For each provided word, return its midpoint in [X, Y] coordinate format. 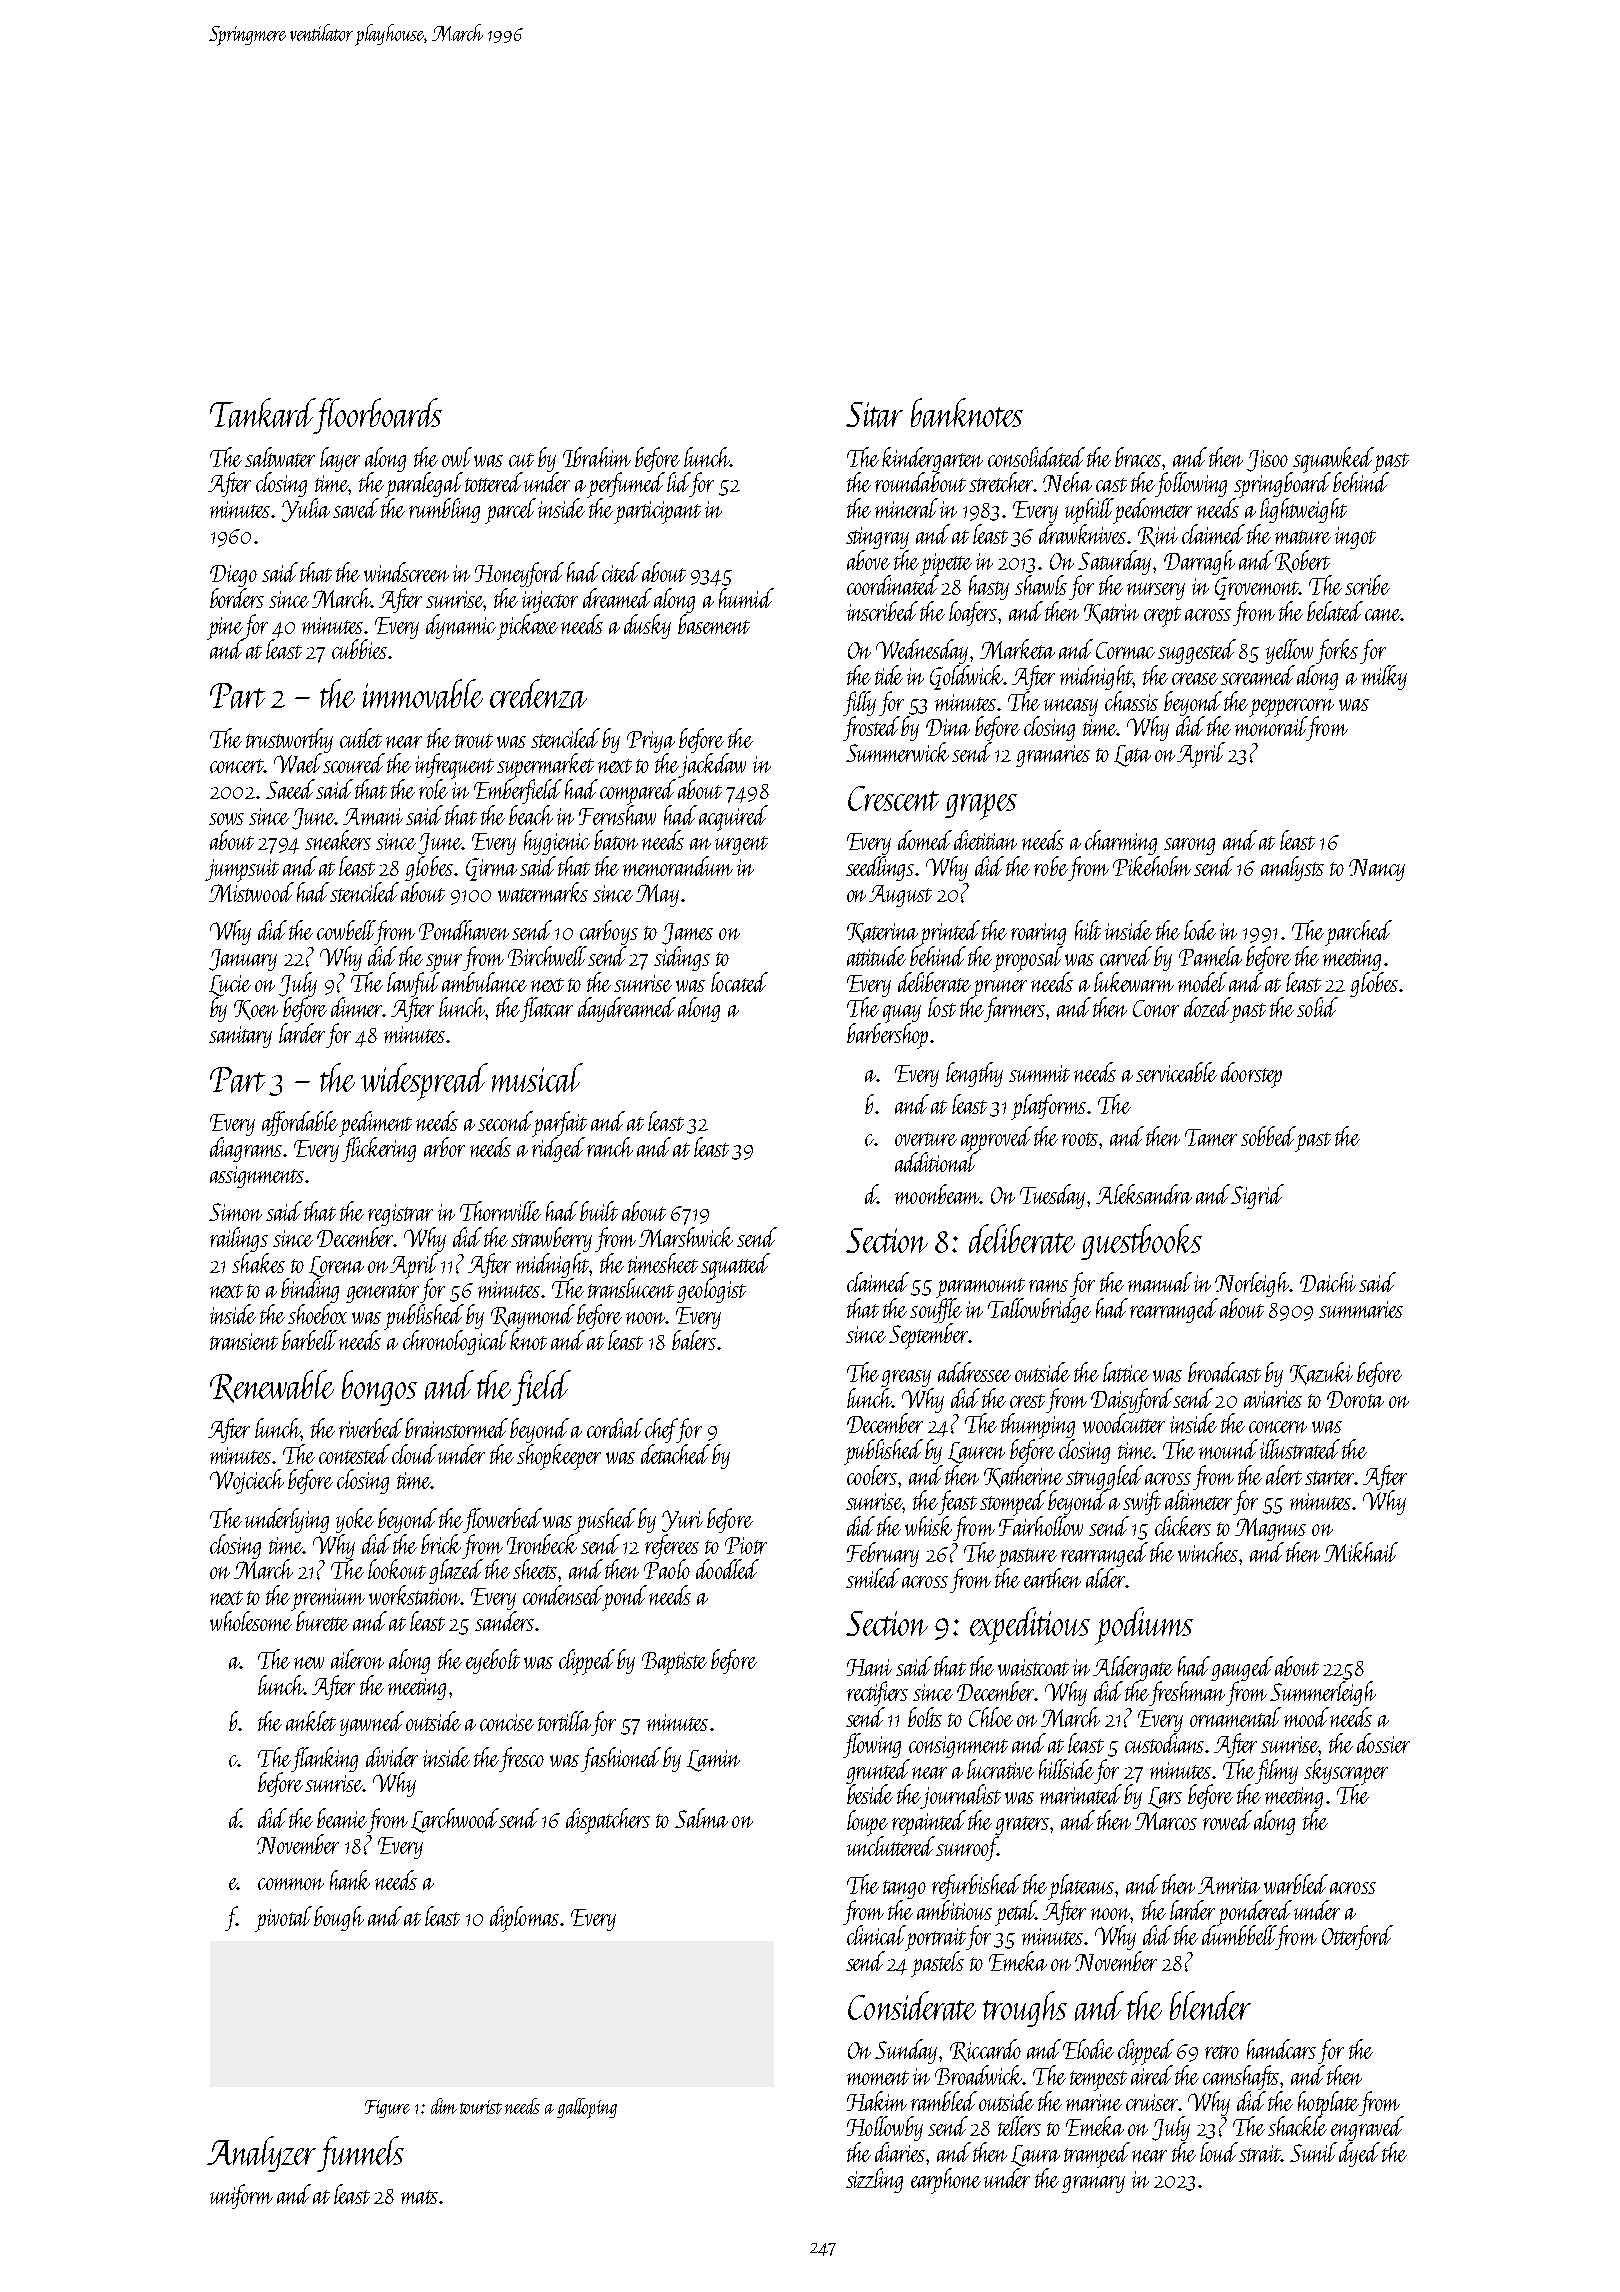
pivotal [283, 1919]
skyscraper [1346, 1772]
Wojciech [247, 1481]
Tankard [262, 413]
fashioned [621, 1759]
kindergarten [932, 459]
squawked [1332, 460]
